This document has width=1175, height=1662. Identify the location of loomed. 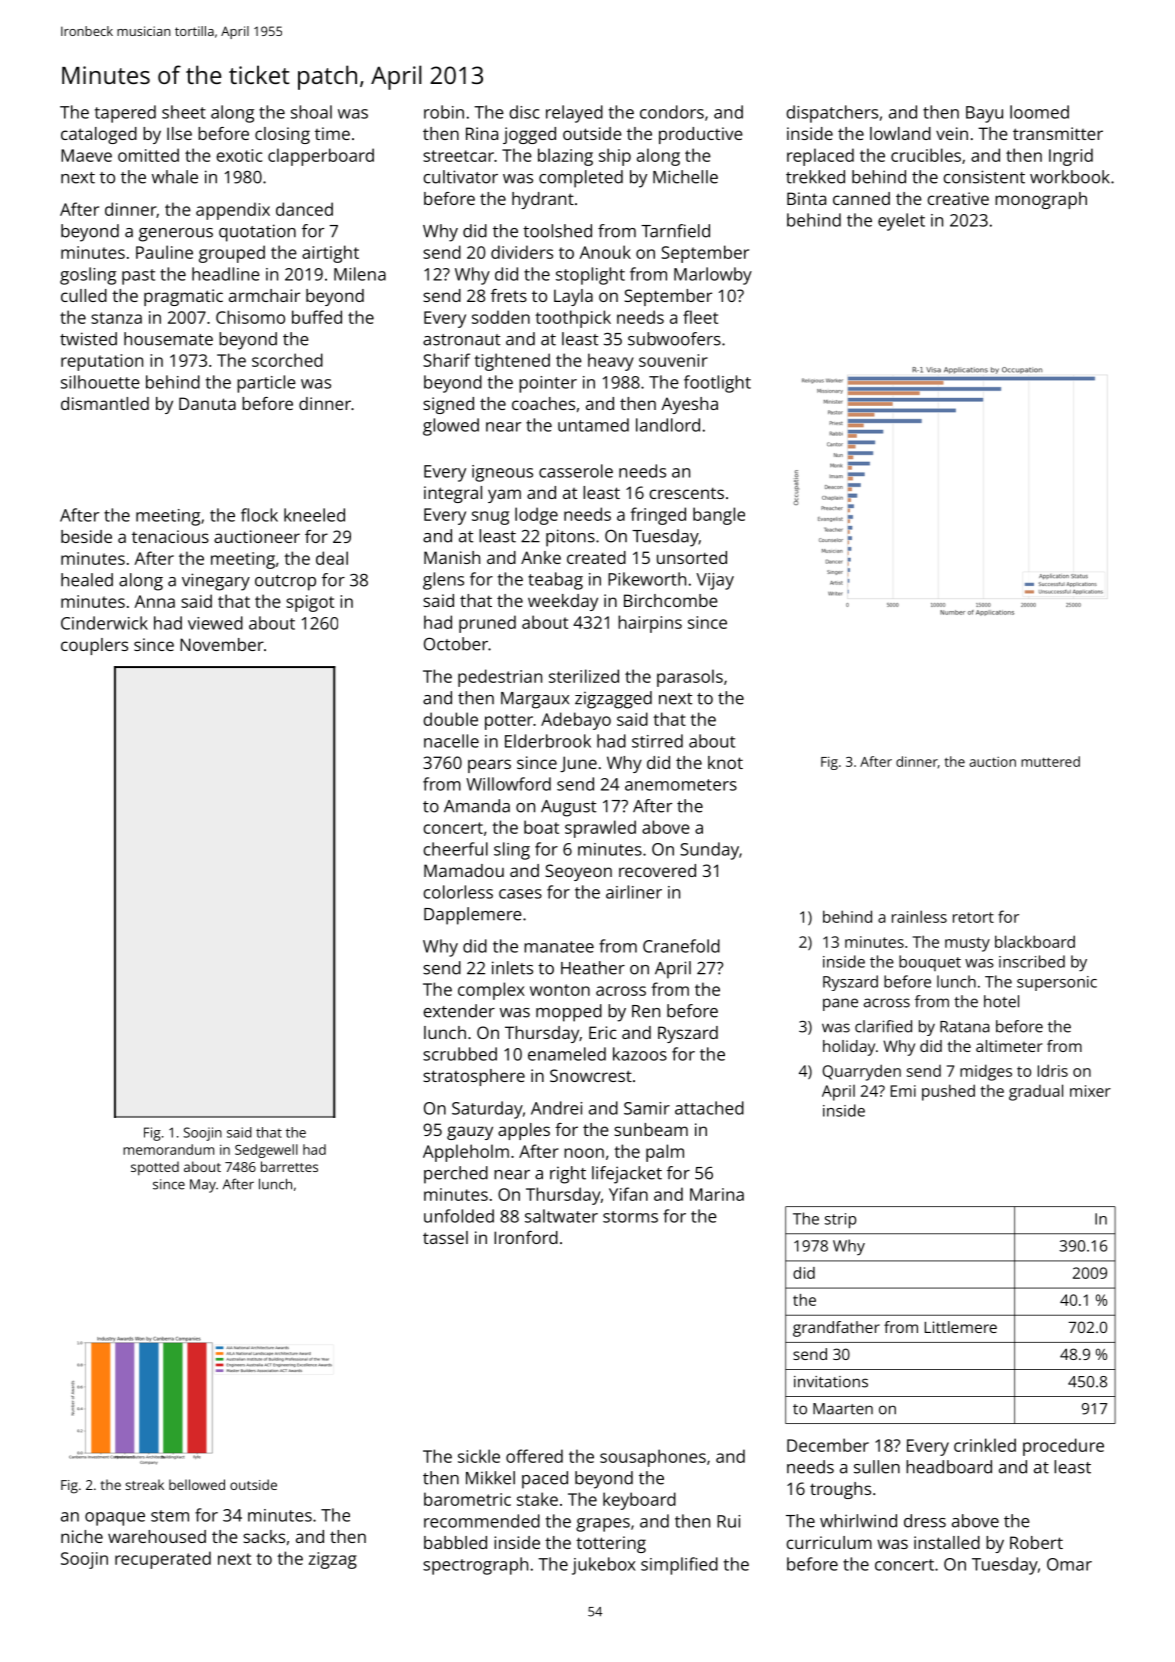
(1039, 112).
